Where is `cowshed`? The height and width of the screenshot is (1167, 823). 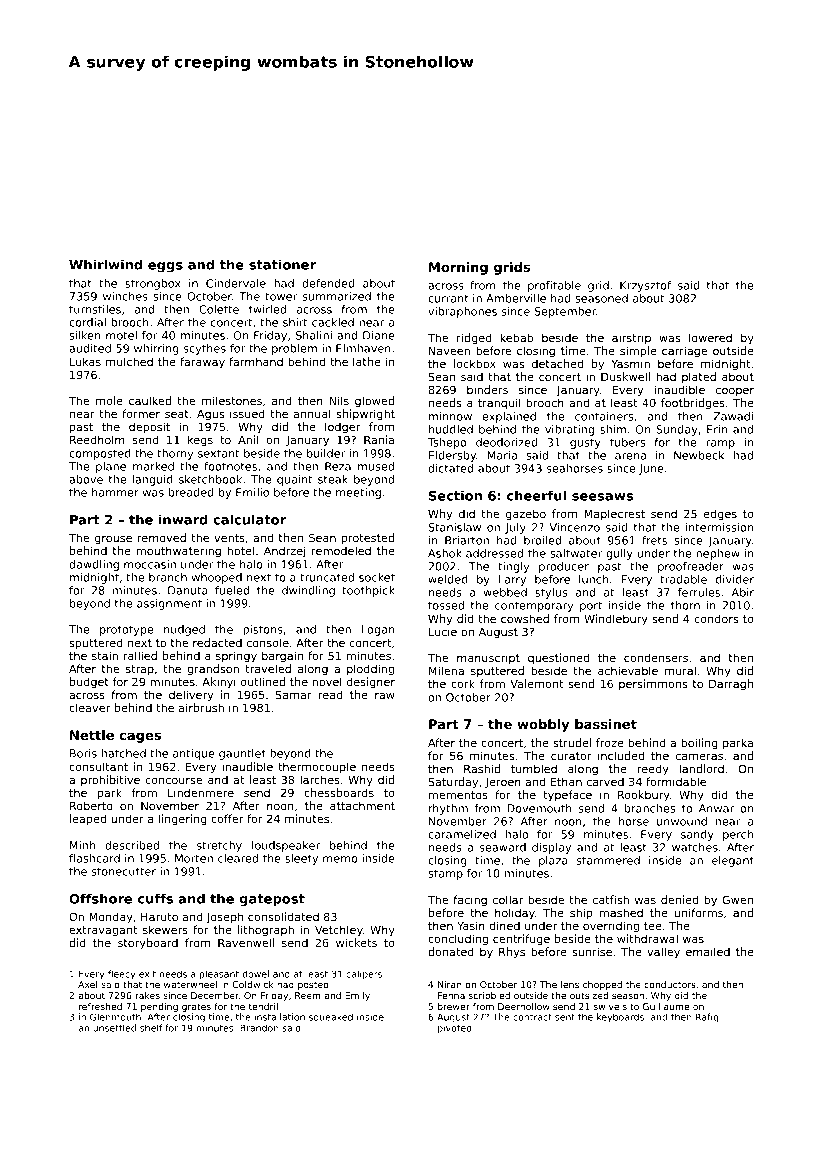 cowshed is located at coordinates (525, 618).
